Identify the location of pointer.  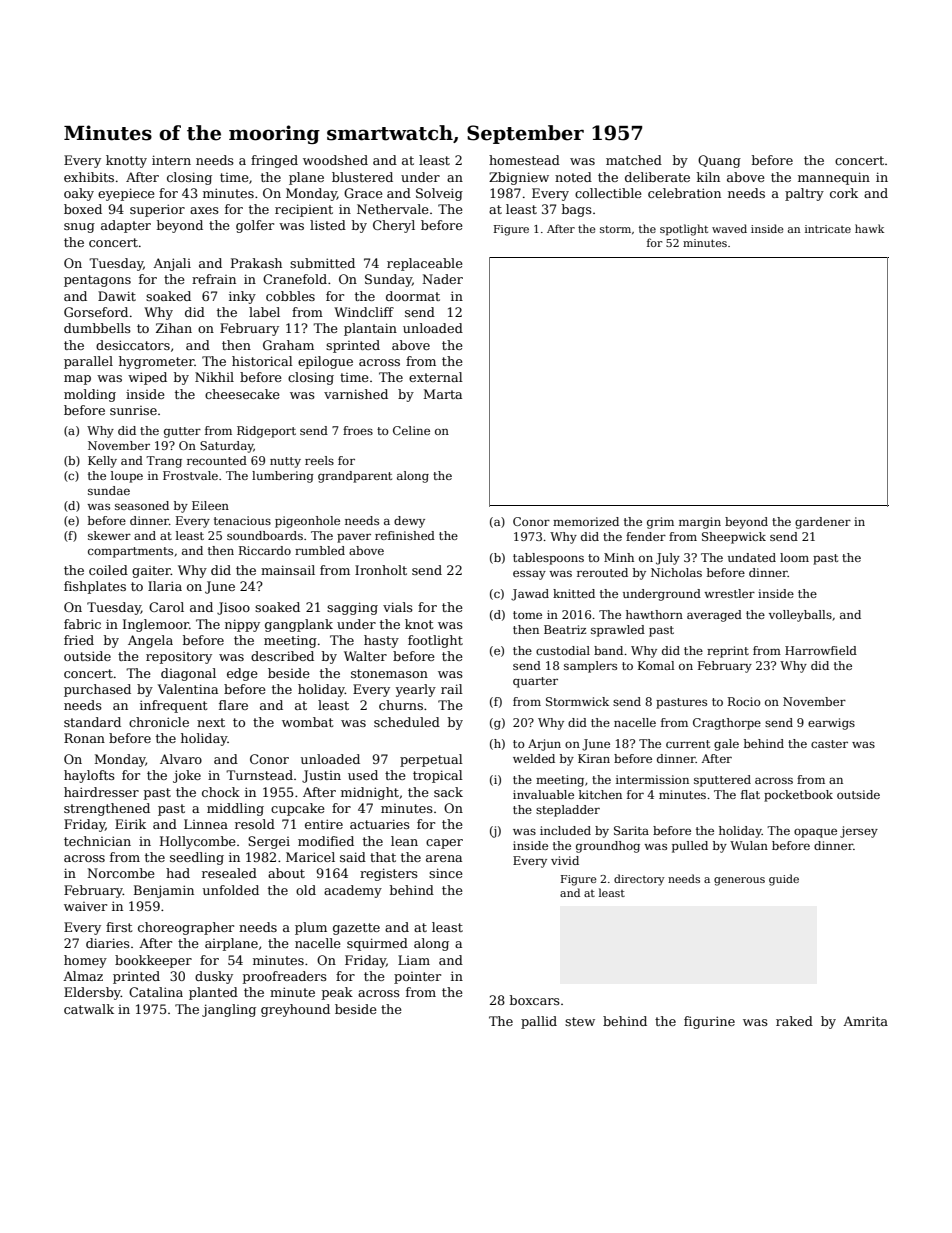
(417, 978).
